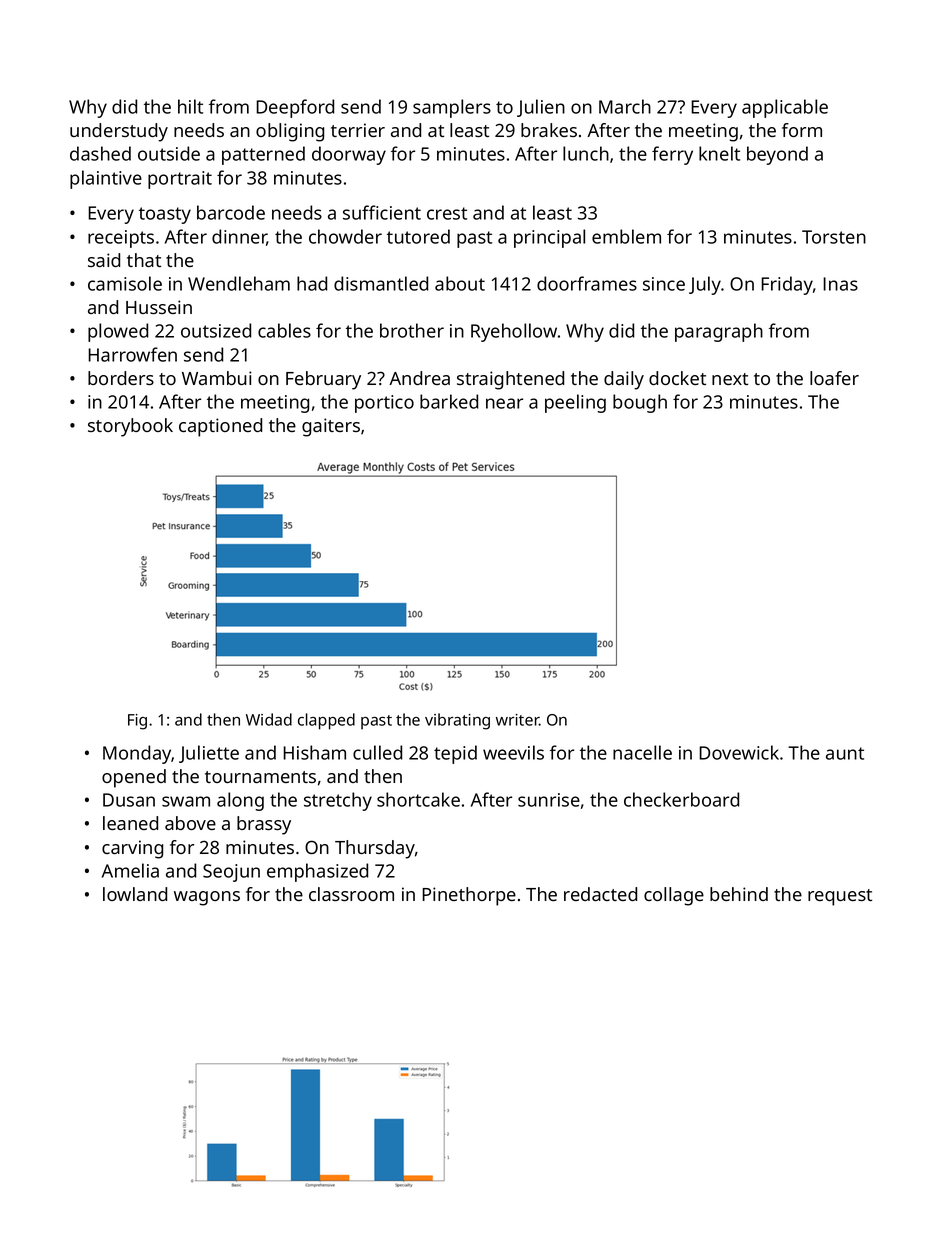 The width and height of the page is (952, 1233). What do you see at coordinates (452, 108) in the page?
I see `samplers` at bounding box center [452, 108].
